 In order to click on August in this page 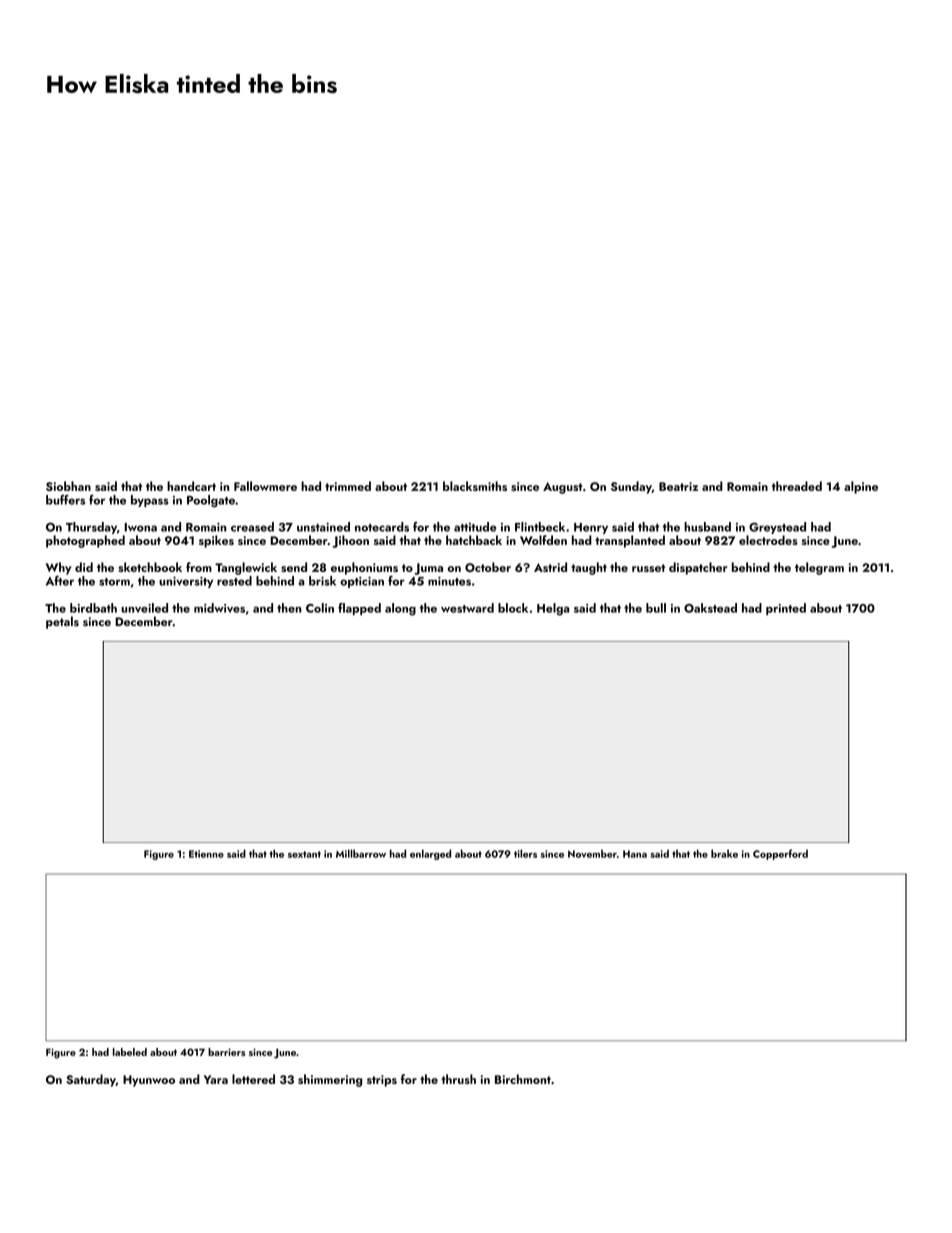, I will do `click(563, 488)`.
